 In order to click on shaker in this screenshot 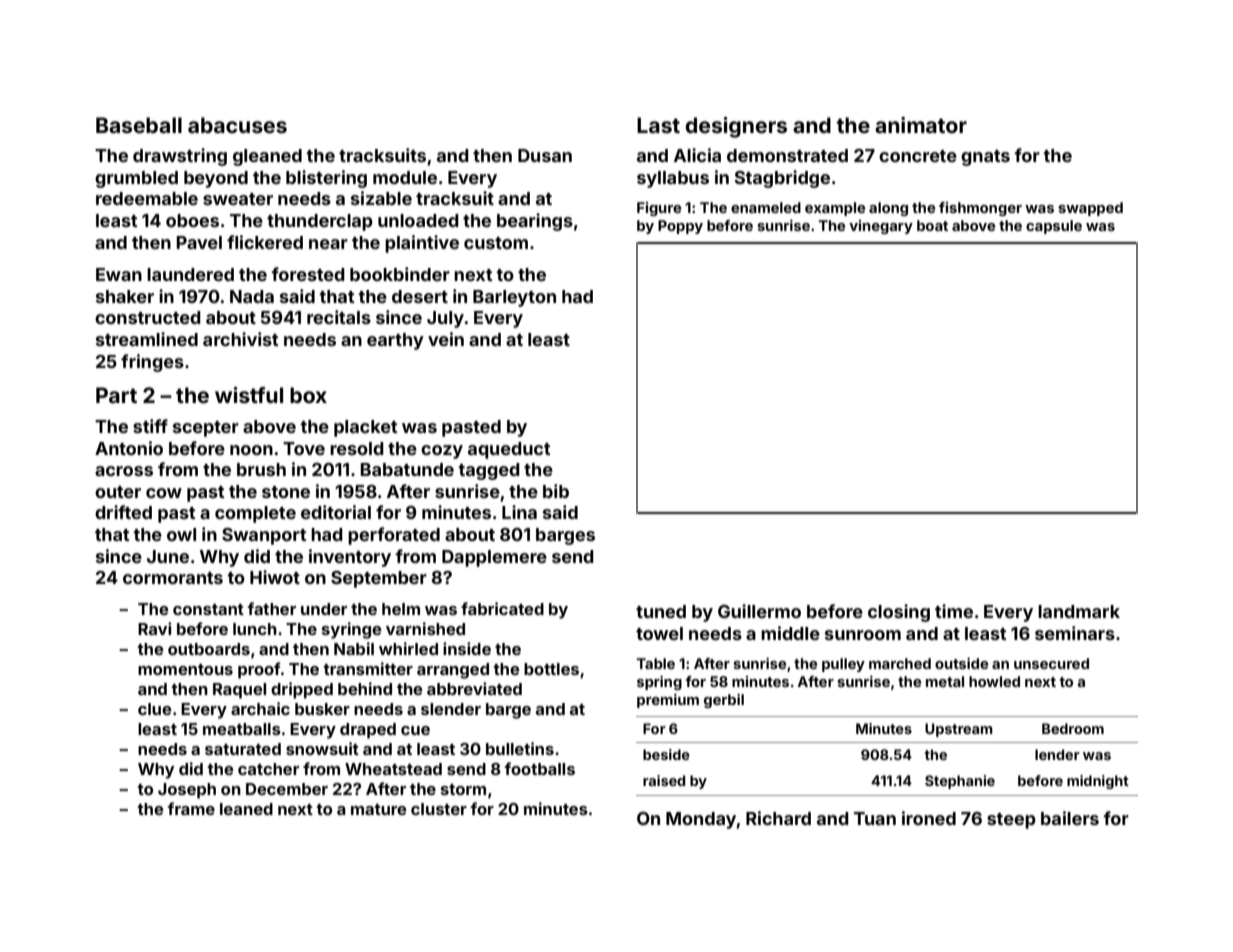, I will do `click(125, 296)`.
